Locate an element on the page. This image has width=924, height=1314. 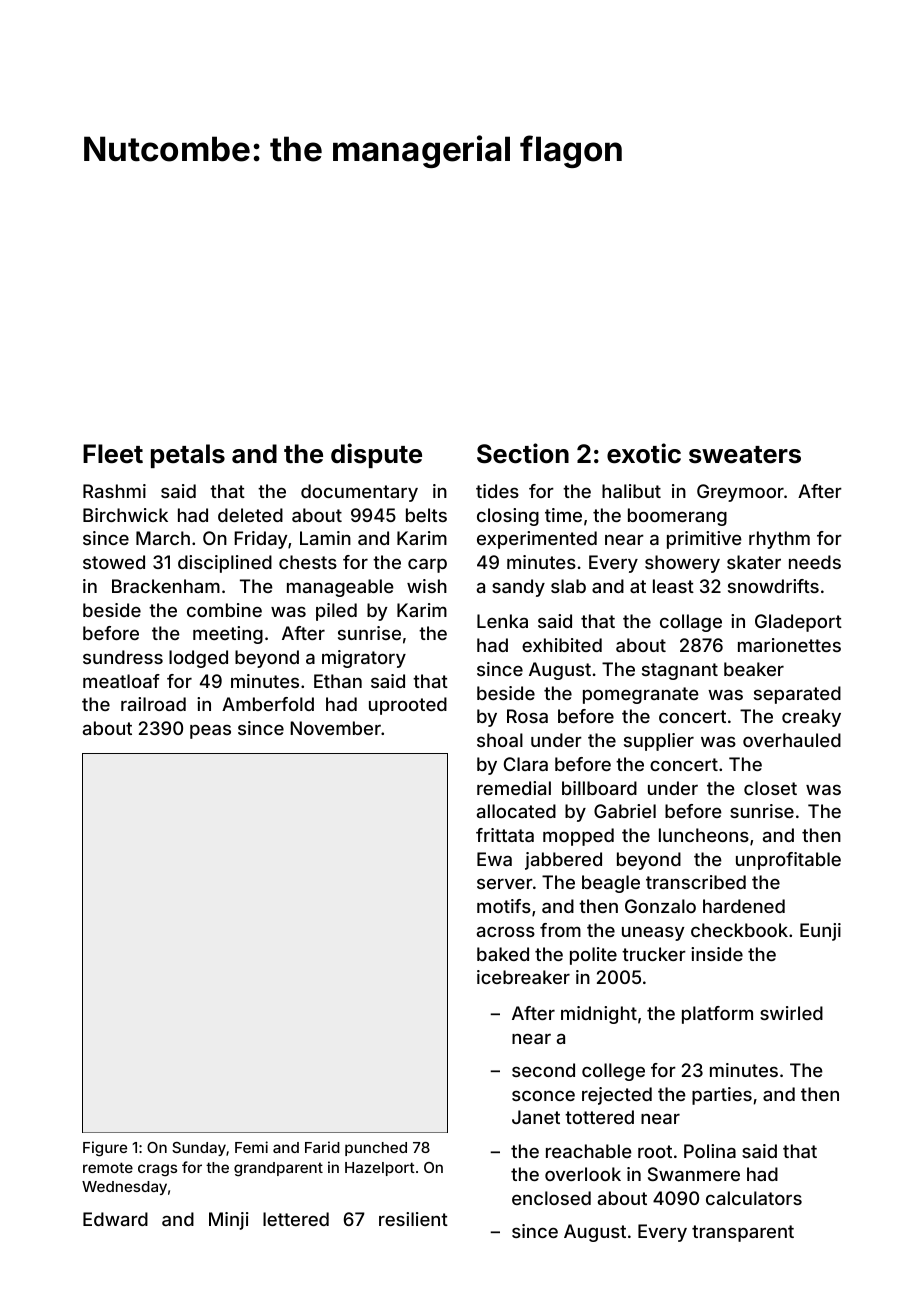
deleted is located at coordinates (250, 515).
